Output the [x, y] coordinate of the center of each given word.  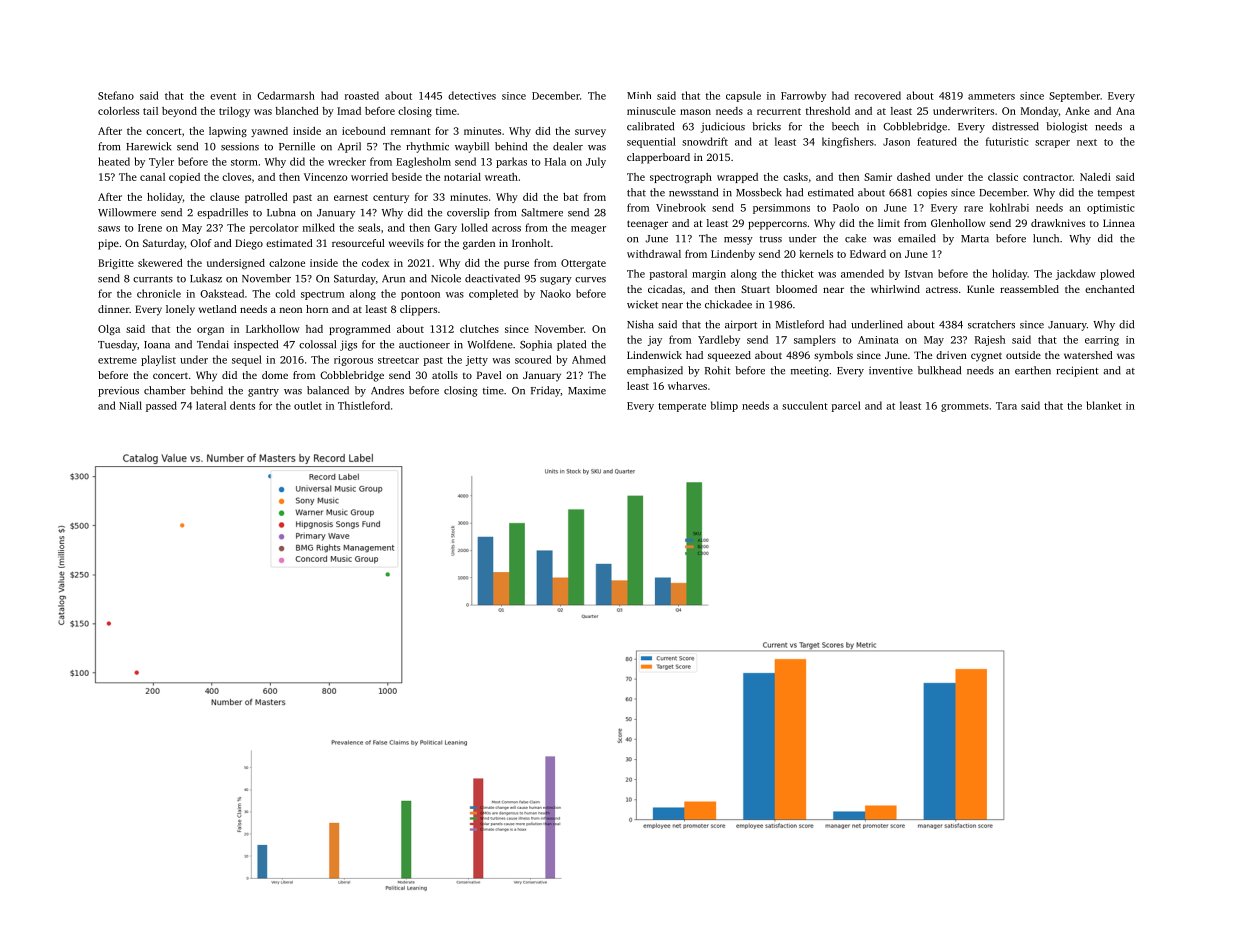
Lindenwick [654, 355]
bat [570, 197]
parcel [846, 406]
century [391, 198]
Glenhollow [958, 223]
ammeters [991, 96]
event [223, 96]
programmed [360, 330]
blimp [724, 406]
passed [161, 406]
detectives [472, 95]
